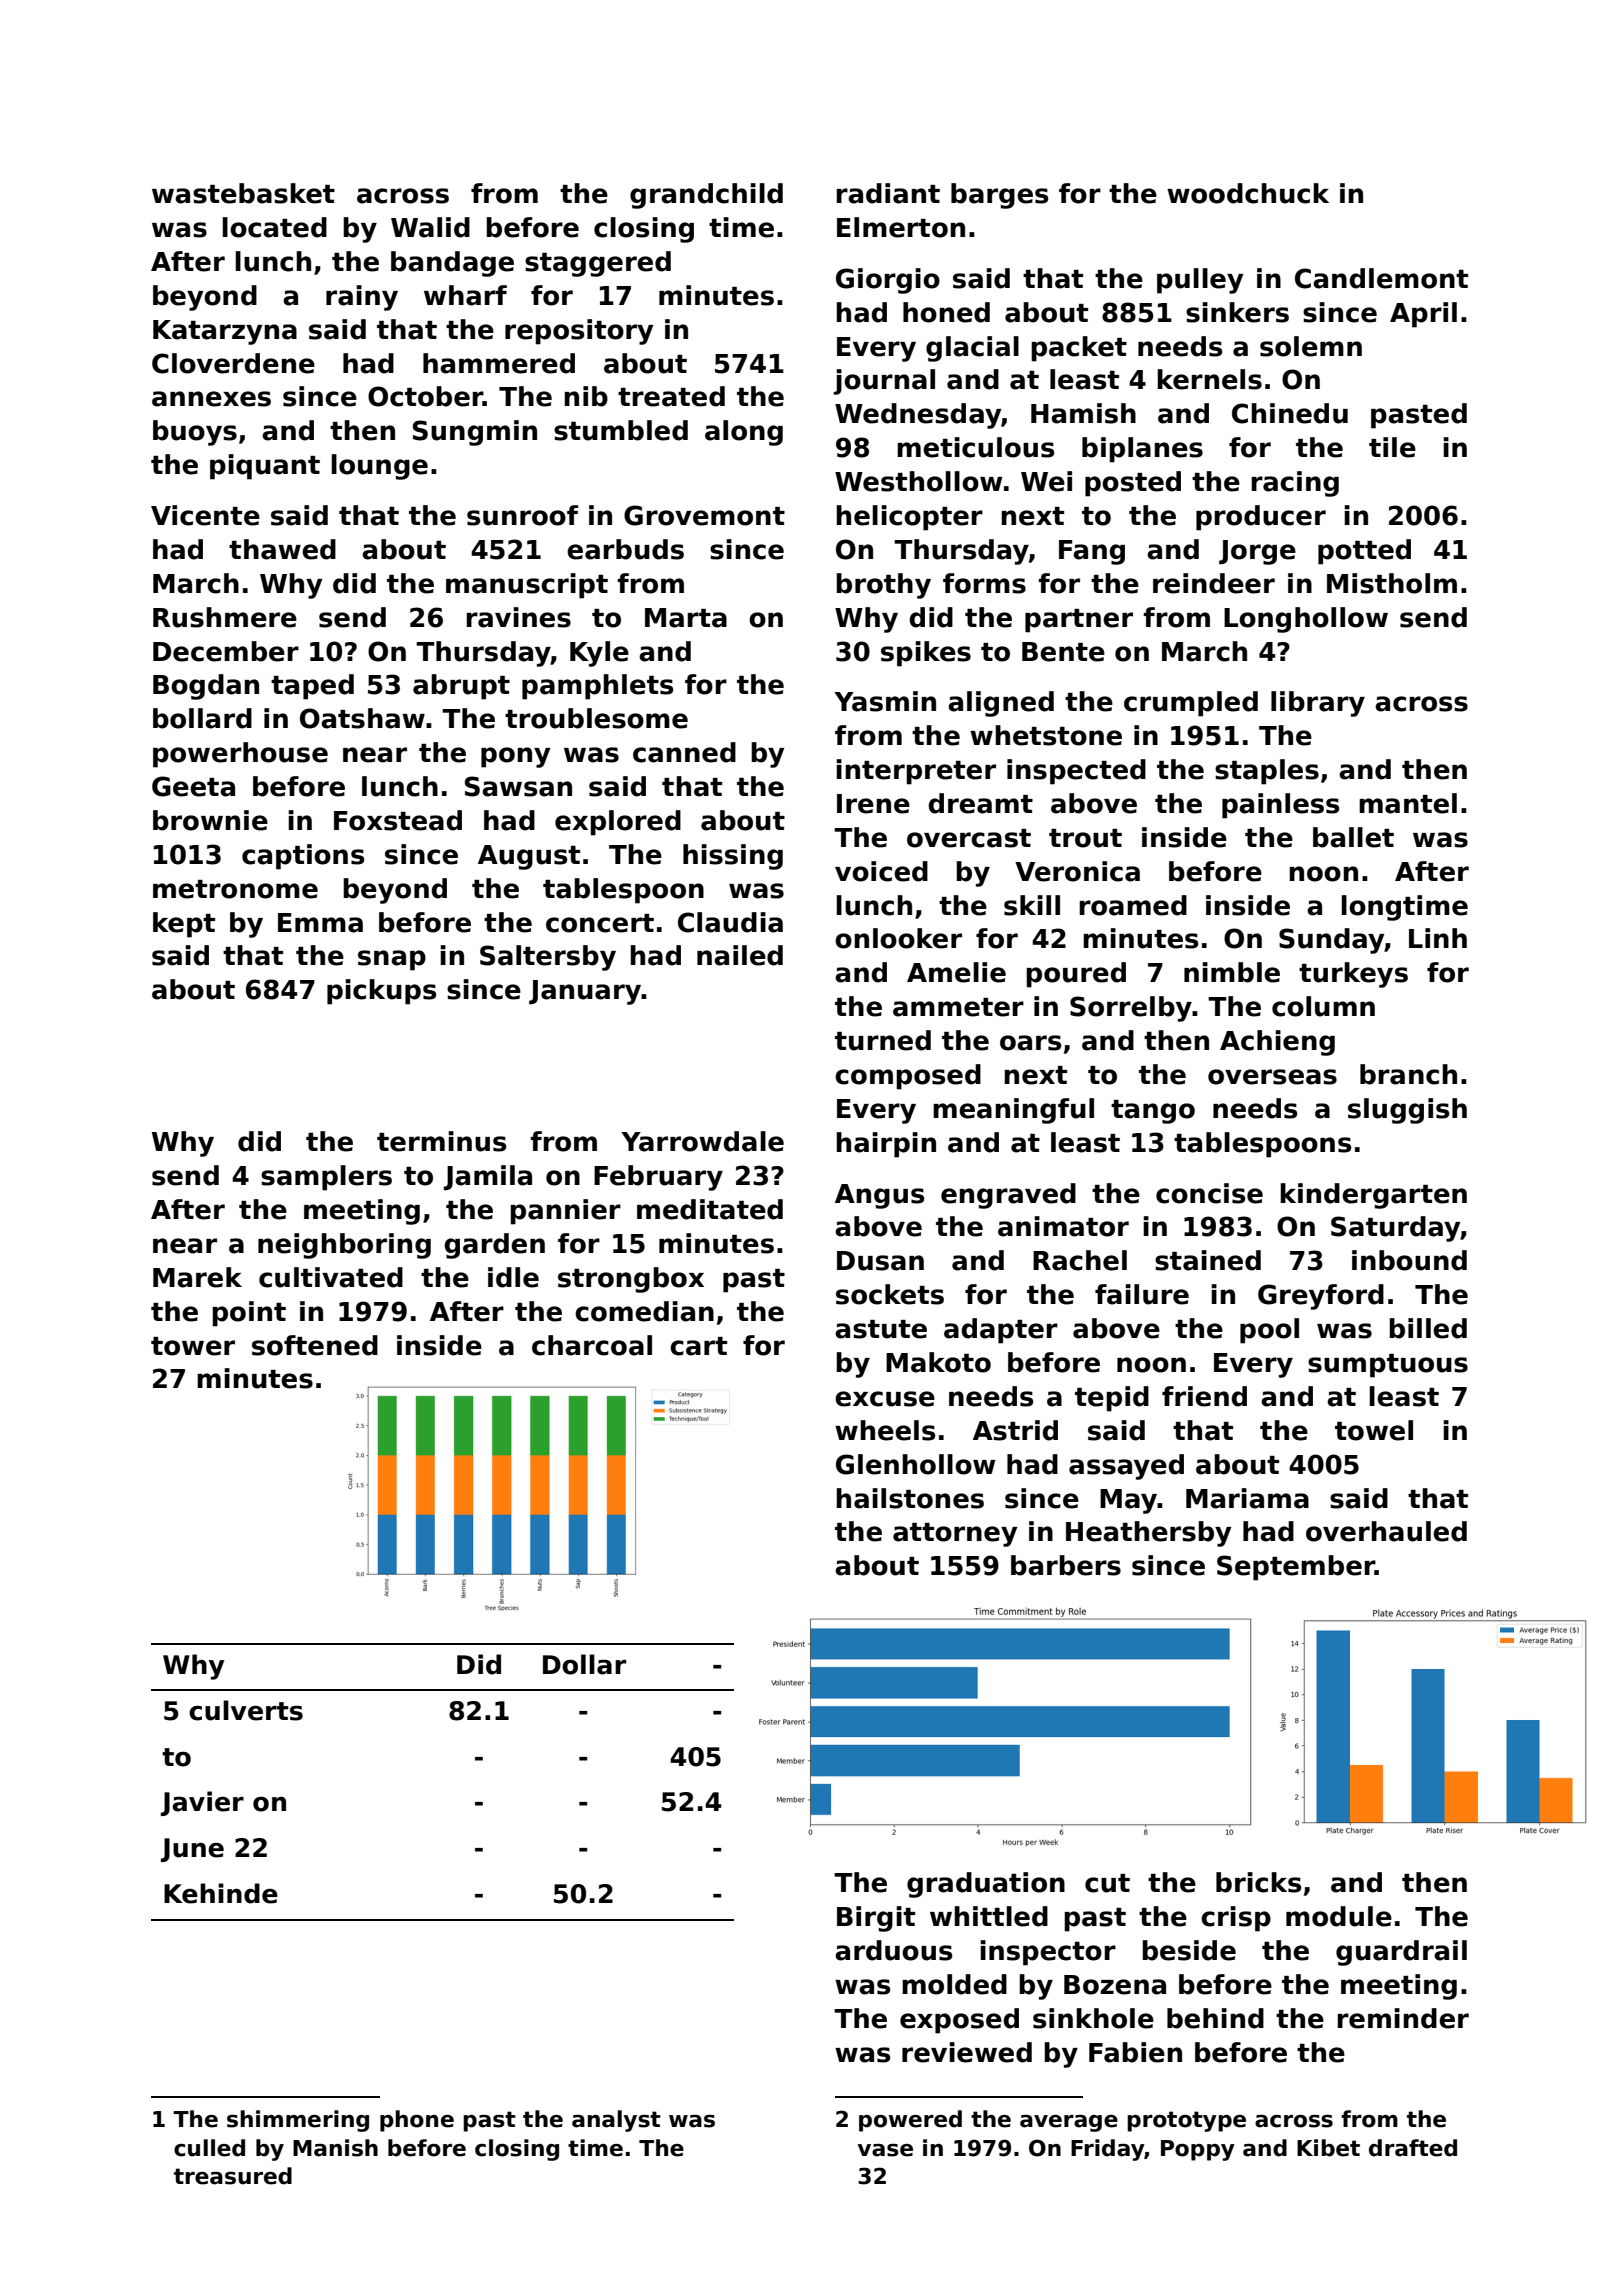  Describe the element at coordinates (494, 1246) in the screenshot. I see `garden` at that location.
